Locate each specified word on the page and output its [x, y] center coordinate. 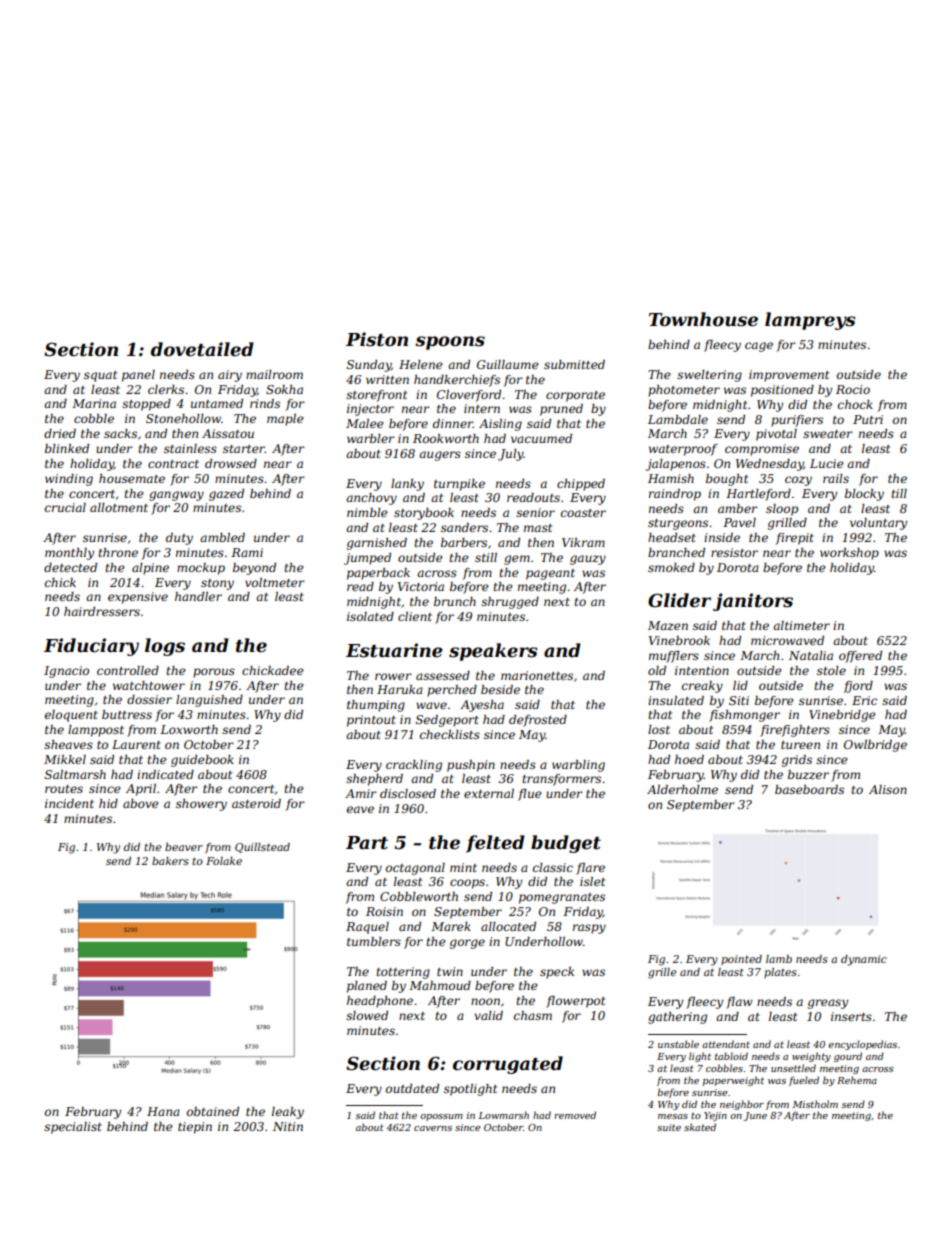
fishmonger [744, 716]
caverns [433, 1128]
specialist [73, 1128]
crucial [65, 507]
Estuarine [394, 650]
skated [700, 1127]
